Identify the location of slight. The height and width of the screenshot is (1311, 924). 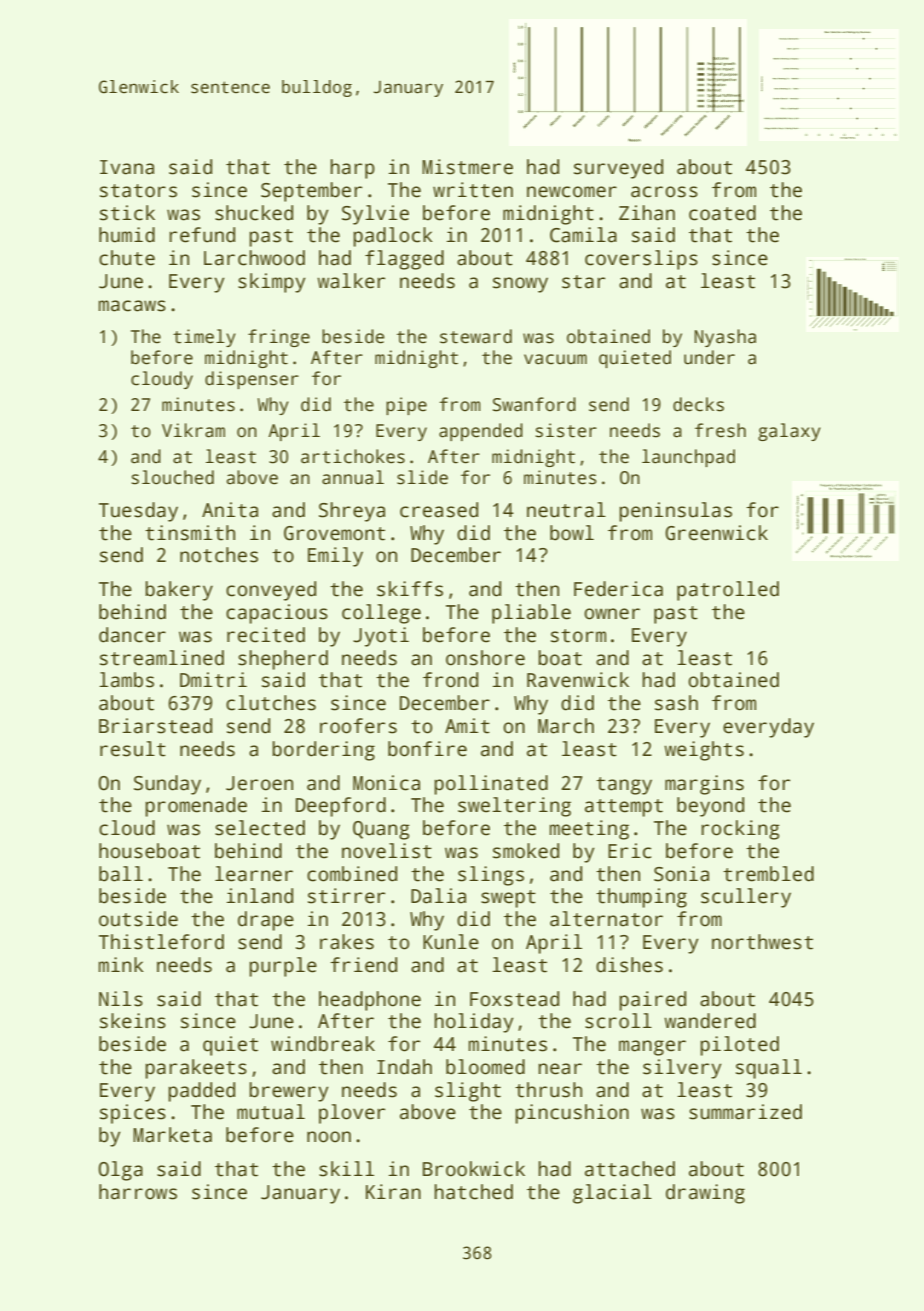
(468, 1092).
